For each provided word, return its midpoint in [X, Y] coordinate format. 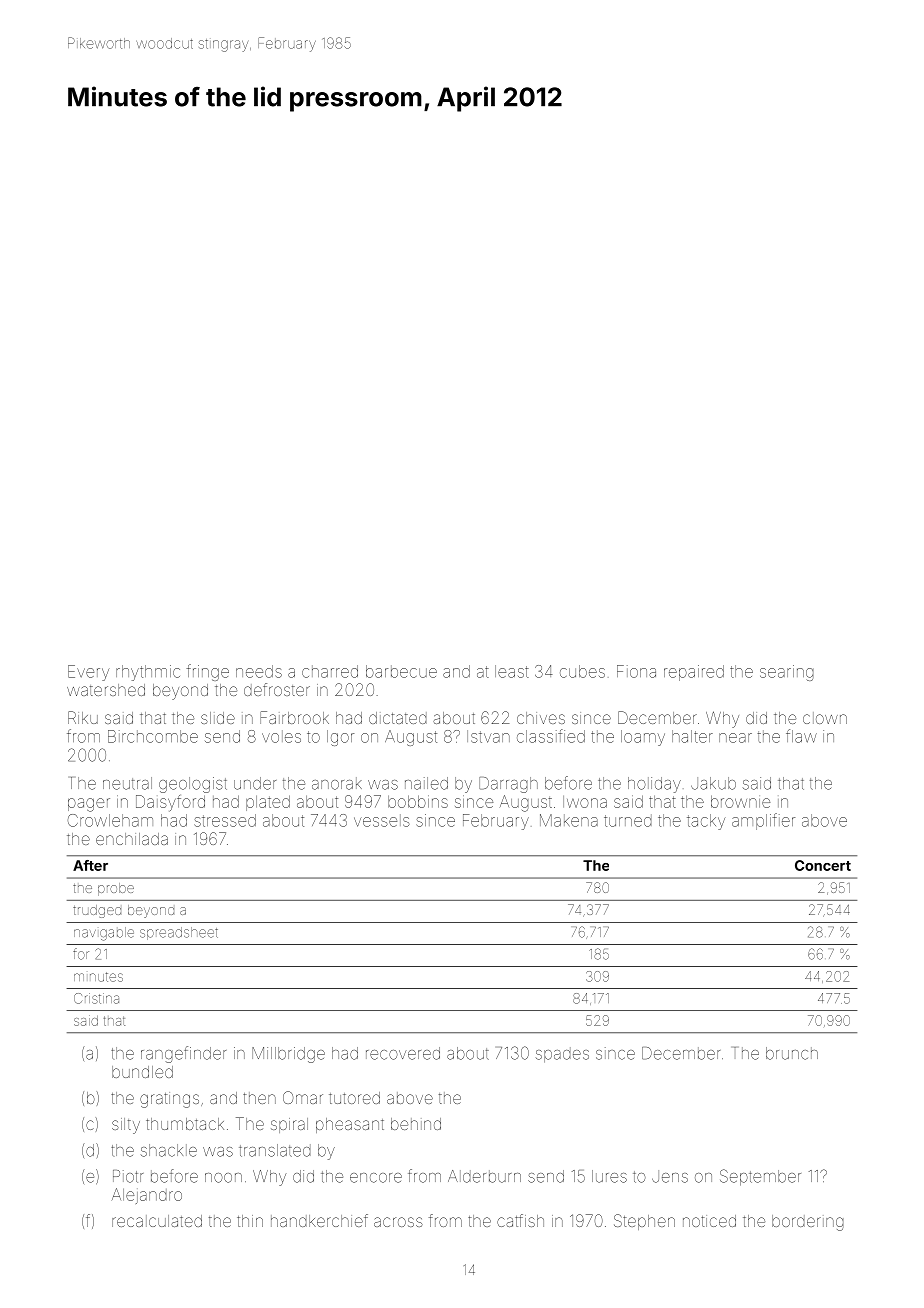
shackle [169, 1150]
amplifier [763, 821]
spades [562, 1055]
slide [218, 718]
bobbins [418, 801]
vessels [382, 820]
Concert [823, 865]
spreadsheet [179, 933]
